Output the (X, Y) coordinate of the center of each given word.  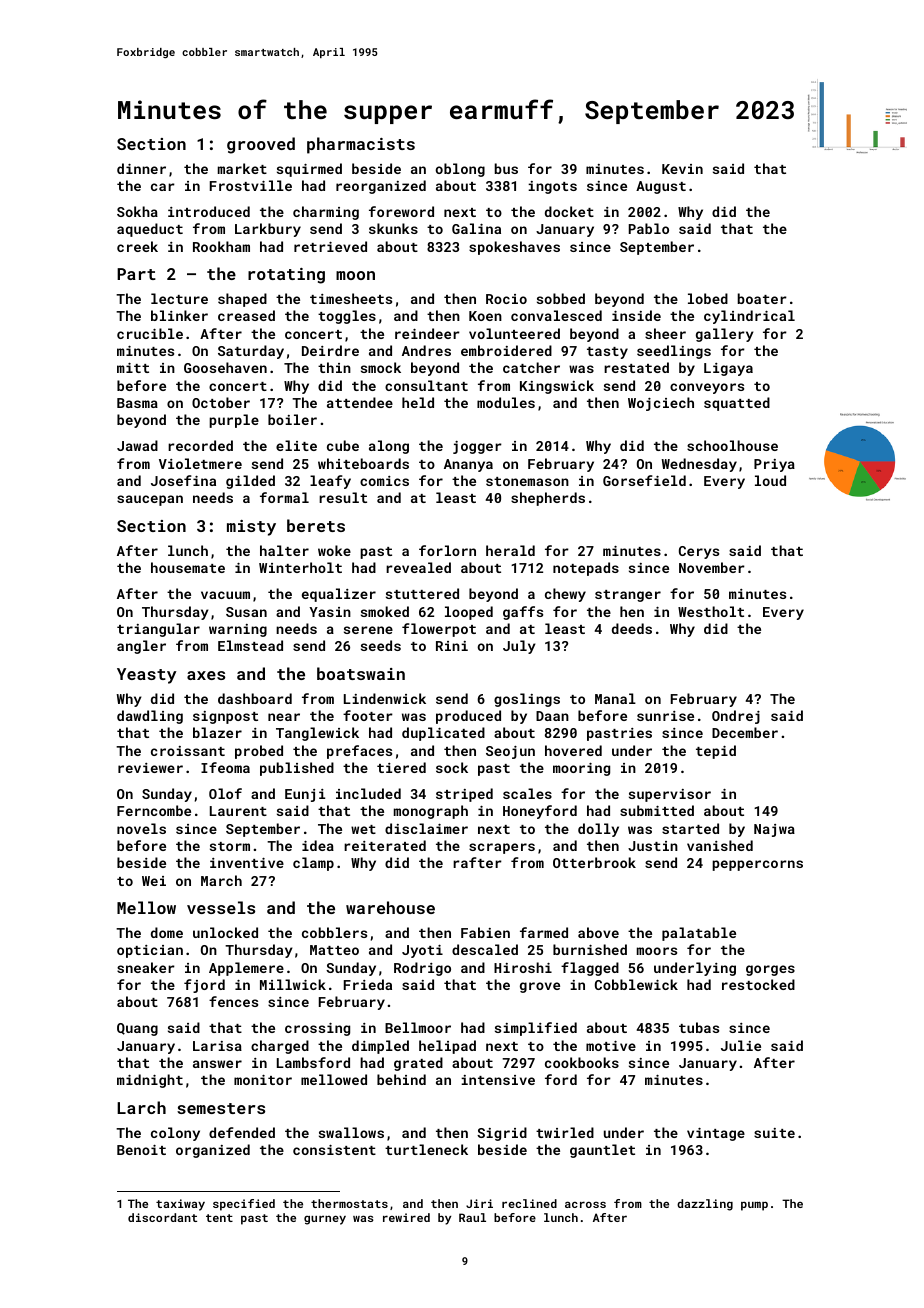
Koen (485, 316)
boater (762, 298)
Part (136, 274)
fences (233, 1001)
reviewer (150, 768)
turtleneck (426, 1149)
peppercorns (757, 865)
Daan (552, 716)
